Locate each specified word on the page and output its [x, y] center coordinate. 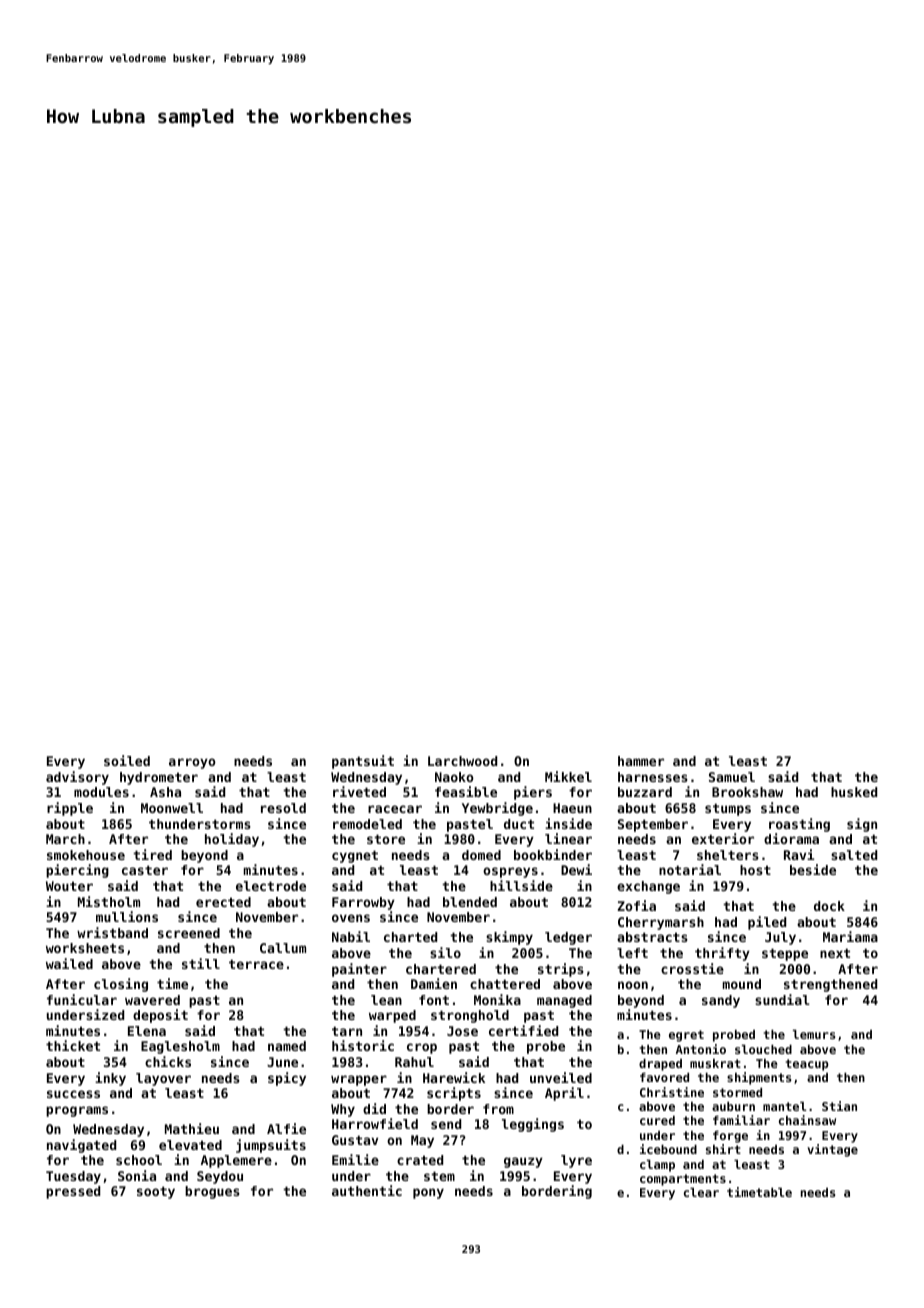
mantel [784, 1106]
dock [829, 906]
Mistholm [109, 901]
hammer [641, 761]
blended [470, 902]
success [73, 1094]
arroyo [192, 763]
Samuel [732, 777]
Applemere [236, 1161]
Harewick [454, 1077]
